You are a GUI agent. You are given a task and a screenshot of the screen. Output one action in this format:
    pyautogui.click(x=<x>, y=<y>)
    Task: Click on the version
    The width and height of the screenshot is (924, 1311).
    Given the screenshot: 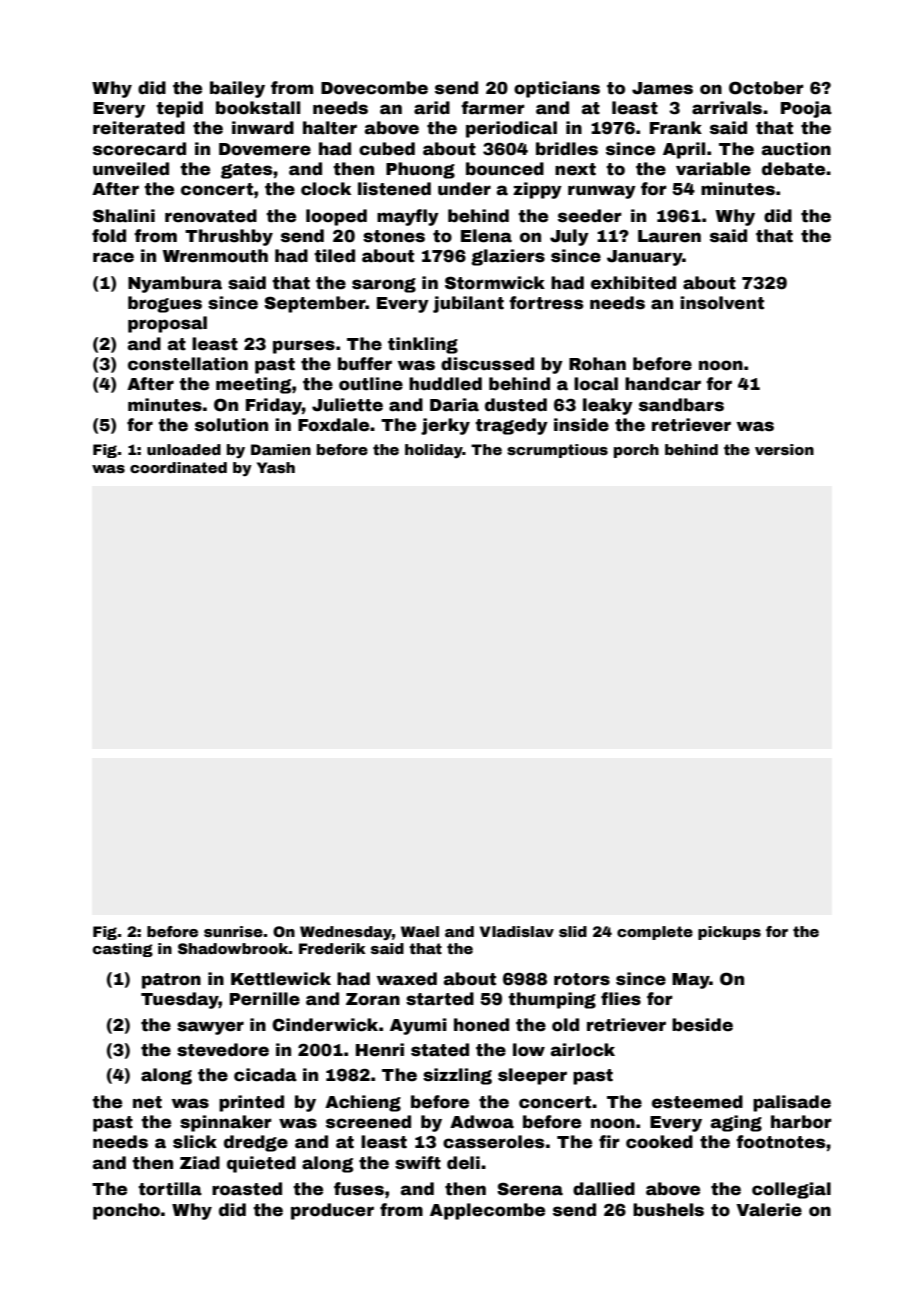 What is the action you would take?
    pyautogui.click(x=784, y=449)
